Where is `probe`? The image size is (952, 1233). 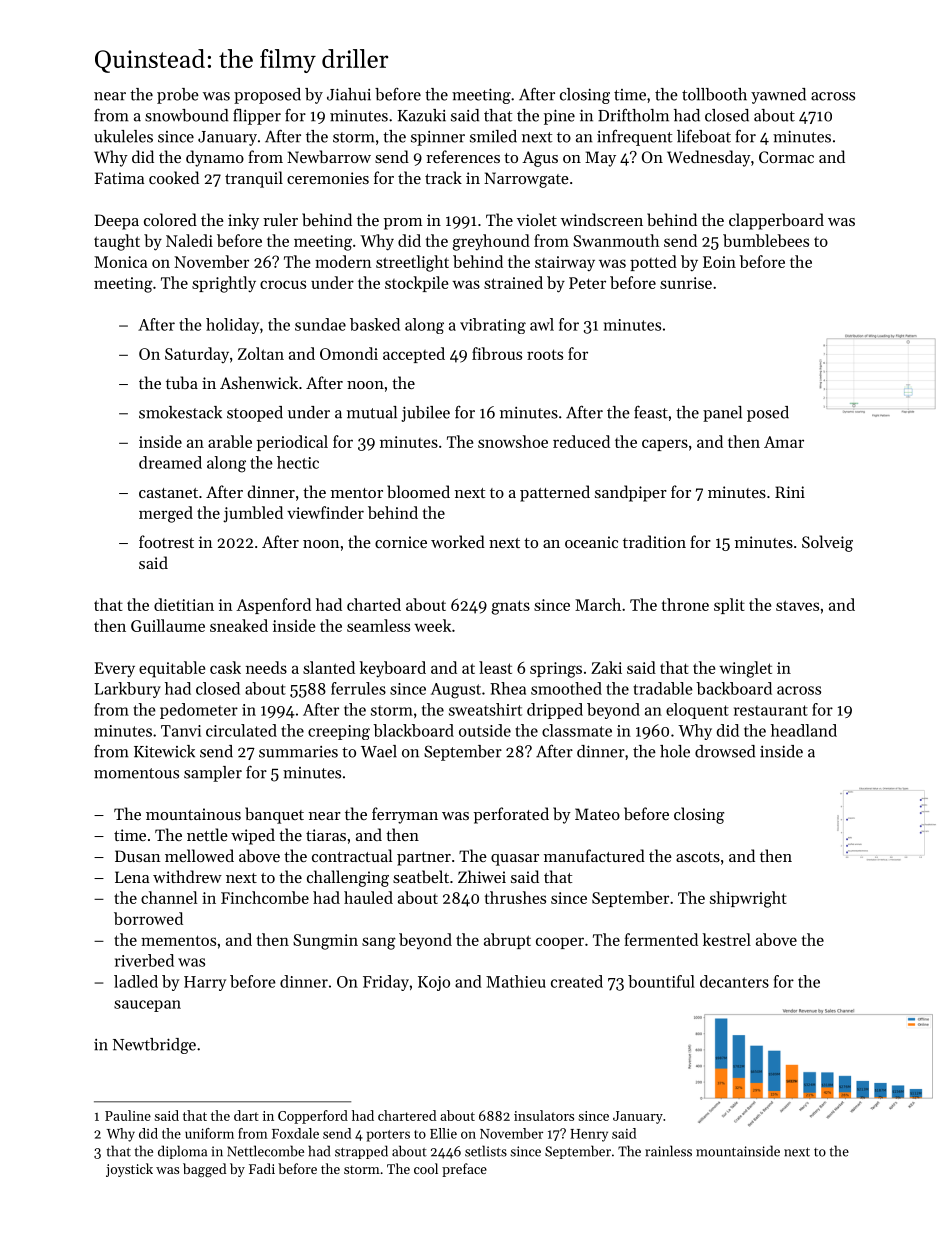 probe is located at coordinates (178, 96).
